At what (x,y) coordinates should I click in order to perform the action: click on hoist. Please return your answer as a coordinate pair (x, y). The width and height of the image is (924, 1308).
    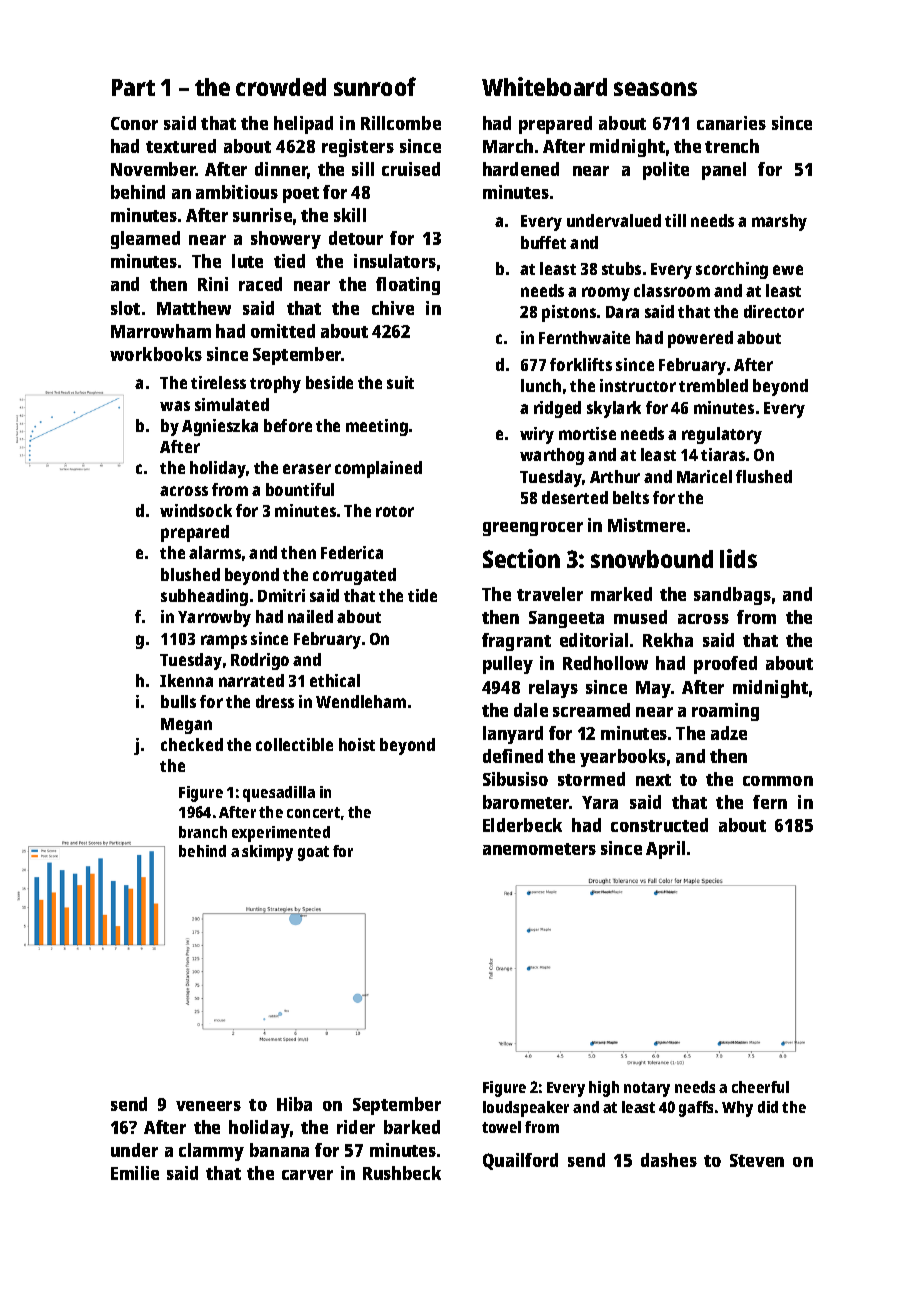
    Looking at the image, I should click on (357, 744).
